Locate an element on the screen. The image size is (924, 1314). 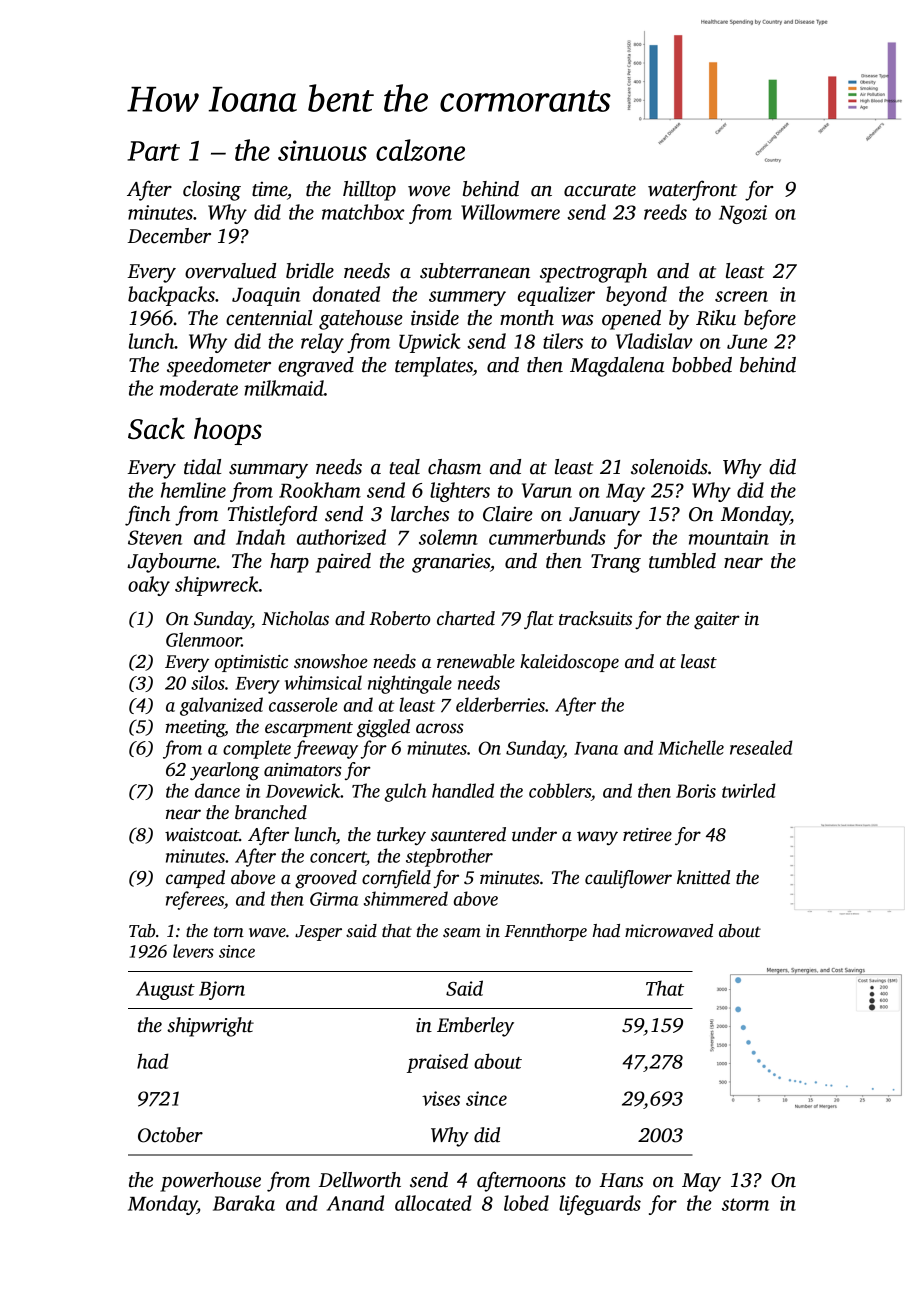
cornfield is located at coordinates (396, 879).
